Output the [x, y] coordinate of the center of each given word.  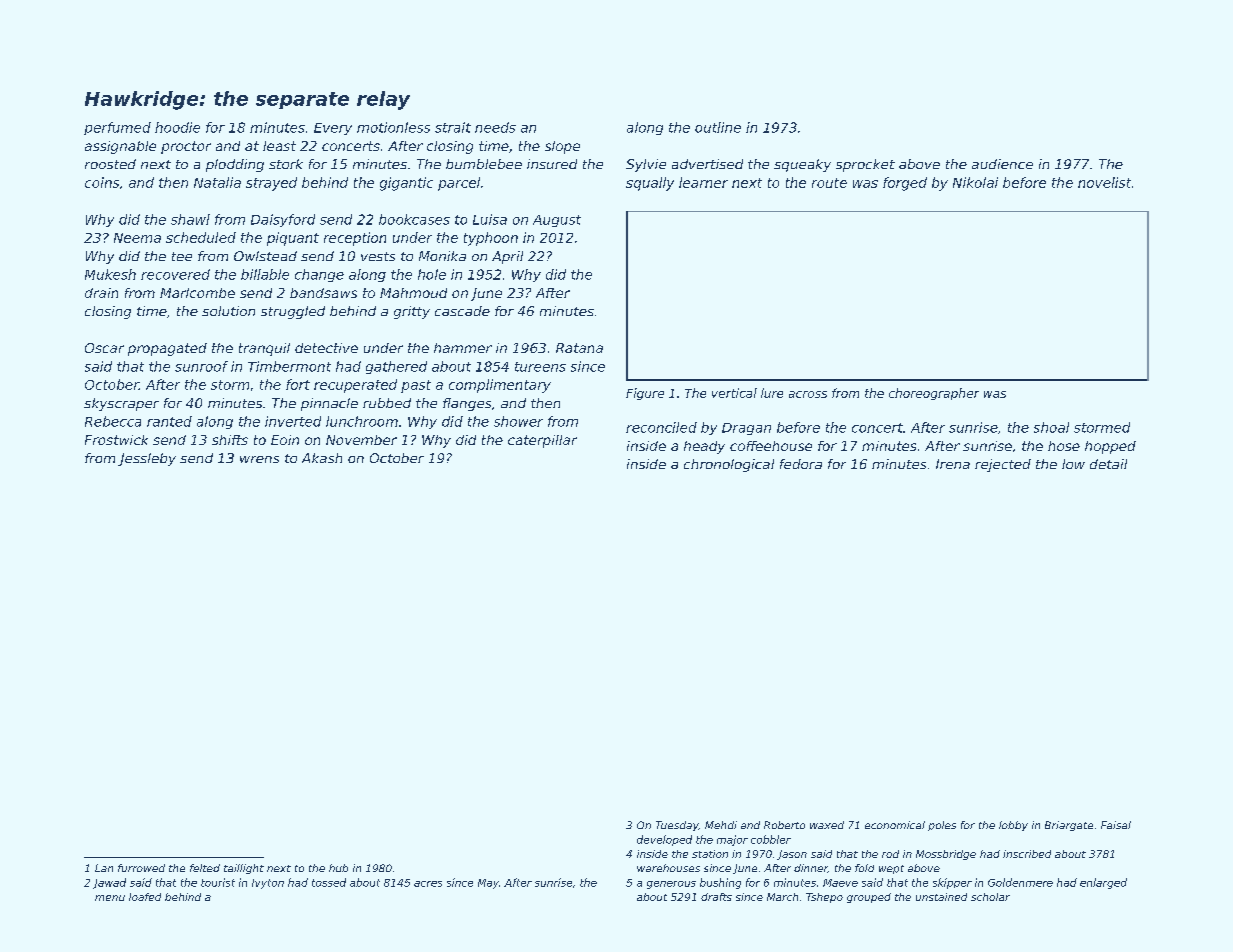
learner [703, 182]
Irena [953, 464]
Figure [645, 394]
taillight [244, 869]
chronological [729, 465]
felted [205, 868]
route [829, 183]
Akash [322, 458]
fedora [801, 464]
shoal [1051, 427]
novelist [1104, 182]
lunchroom [362, 421]
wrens [259, 459]
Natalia [217, 182]
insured [552, 164]
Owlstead [265, 256]
